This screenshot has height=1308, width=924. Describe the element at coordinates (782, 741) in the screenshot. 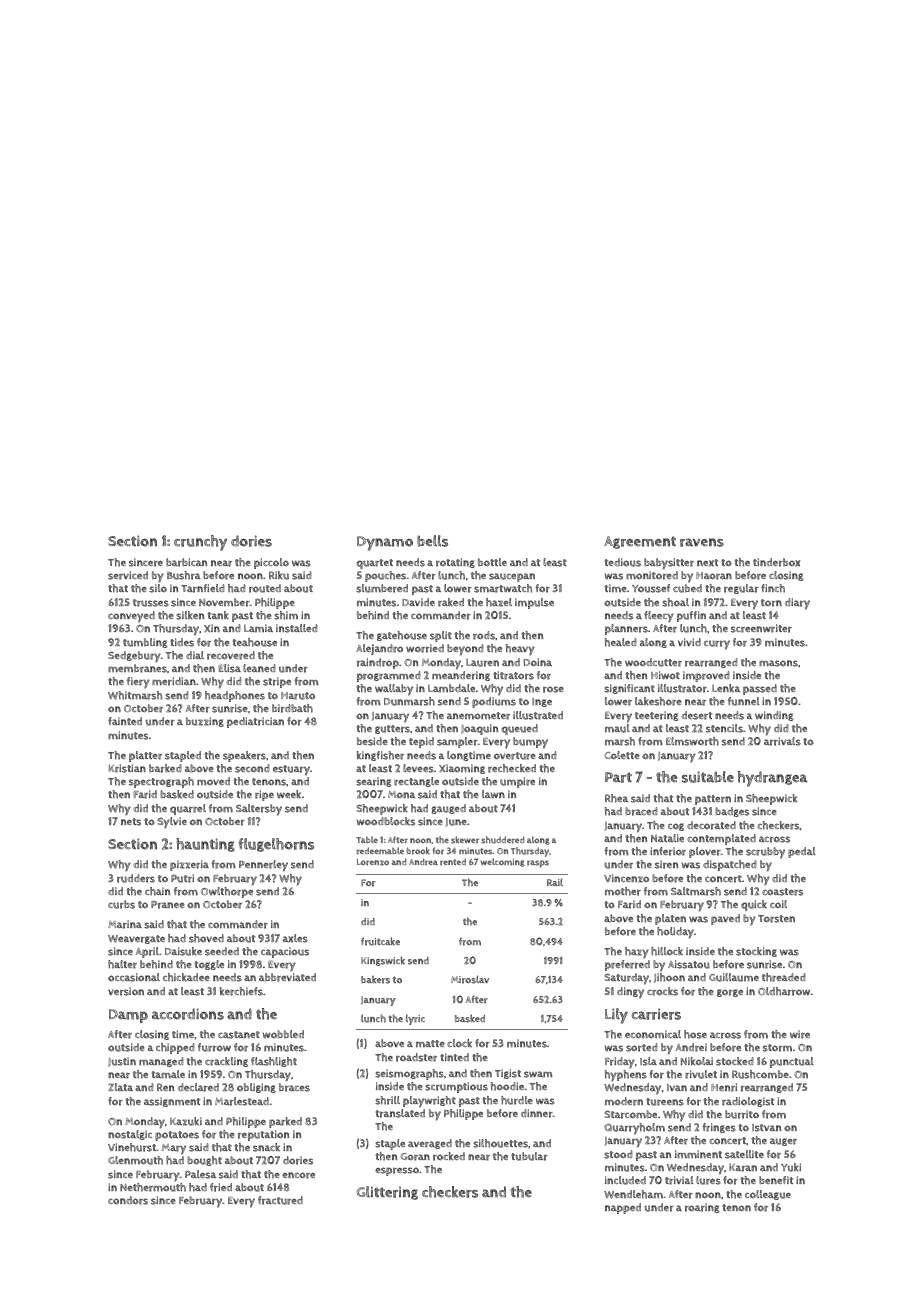

I see `arrivals` at that location.
